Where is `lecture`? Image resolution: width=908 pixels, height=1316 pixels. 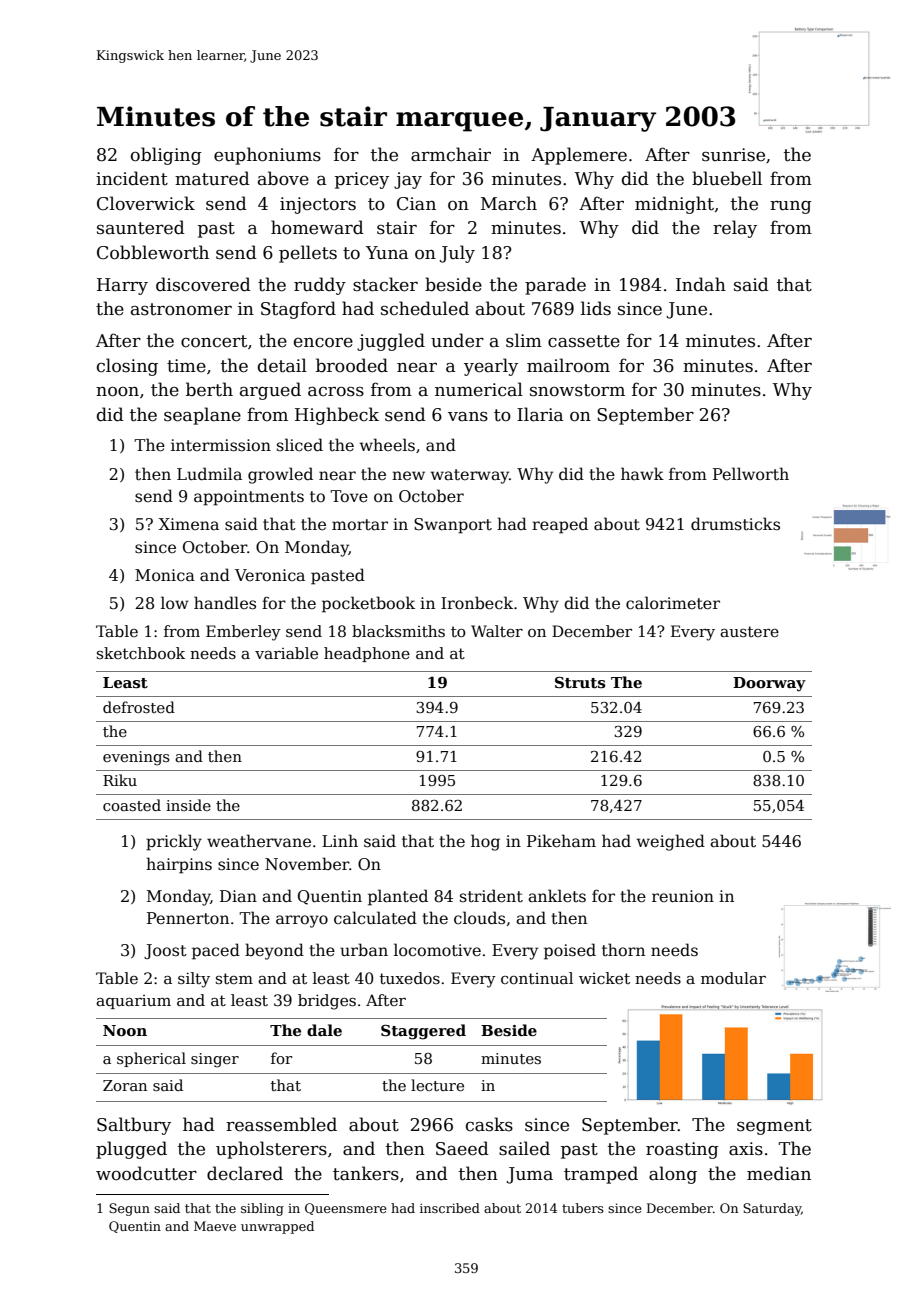 lecture is located at coordinates (437, 1085).
